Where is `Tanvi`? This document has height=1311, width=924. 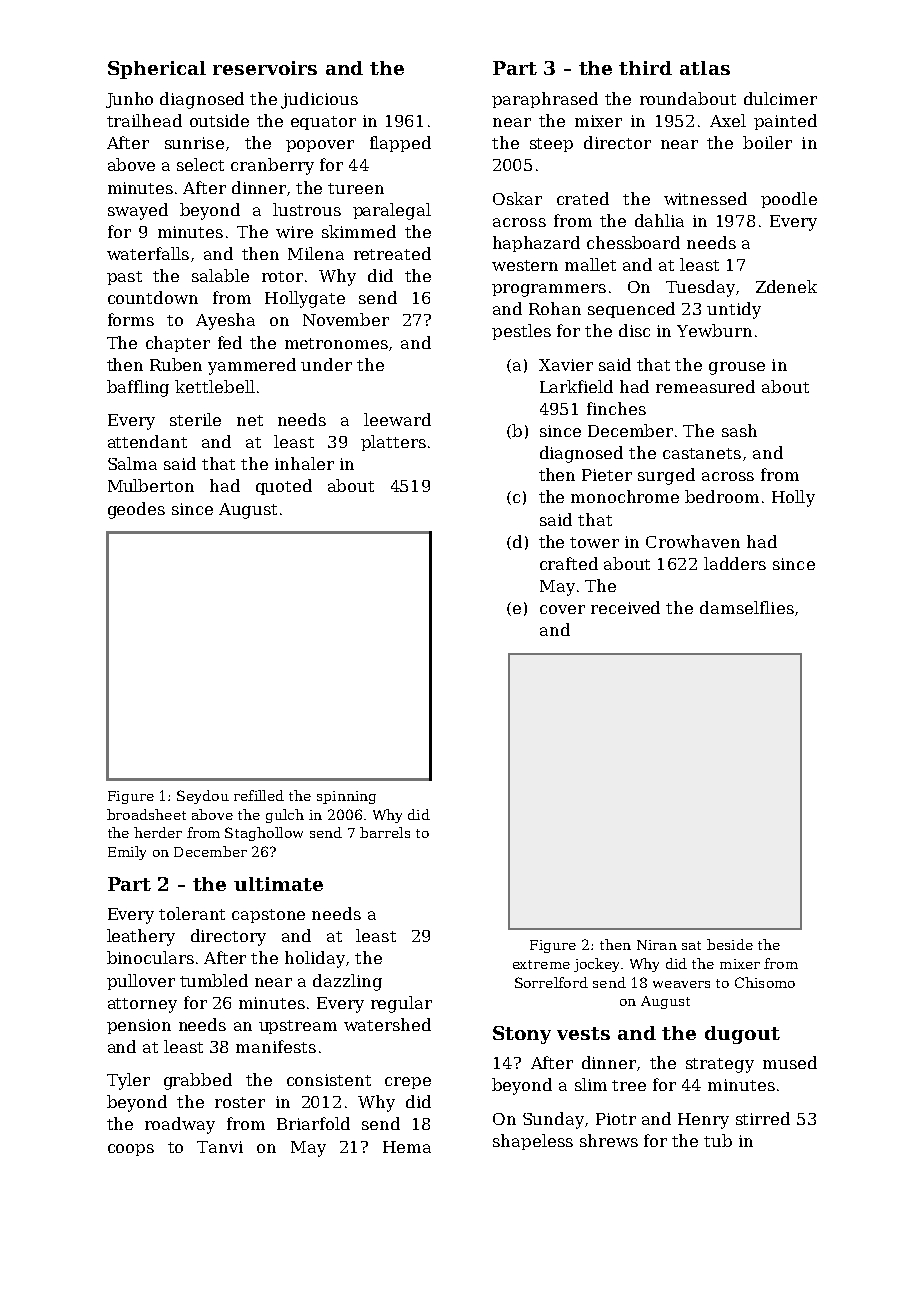 Tanvi is located at coordinates (220, 1147).
